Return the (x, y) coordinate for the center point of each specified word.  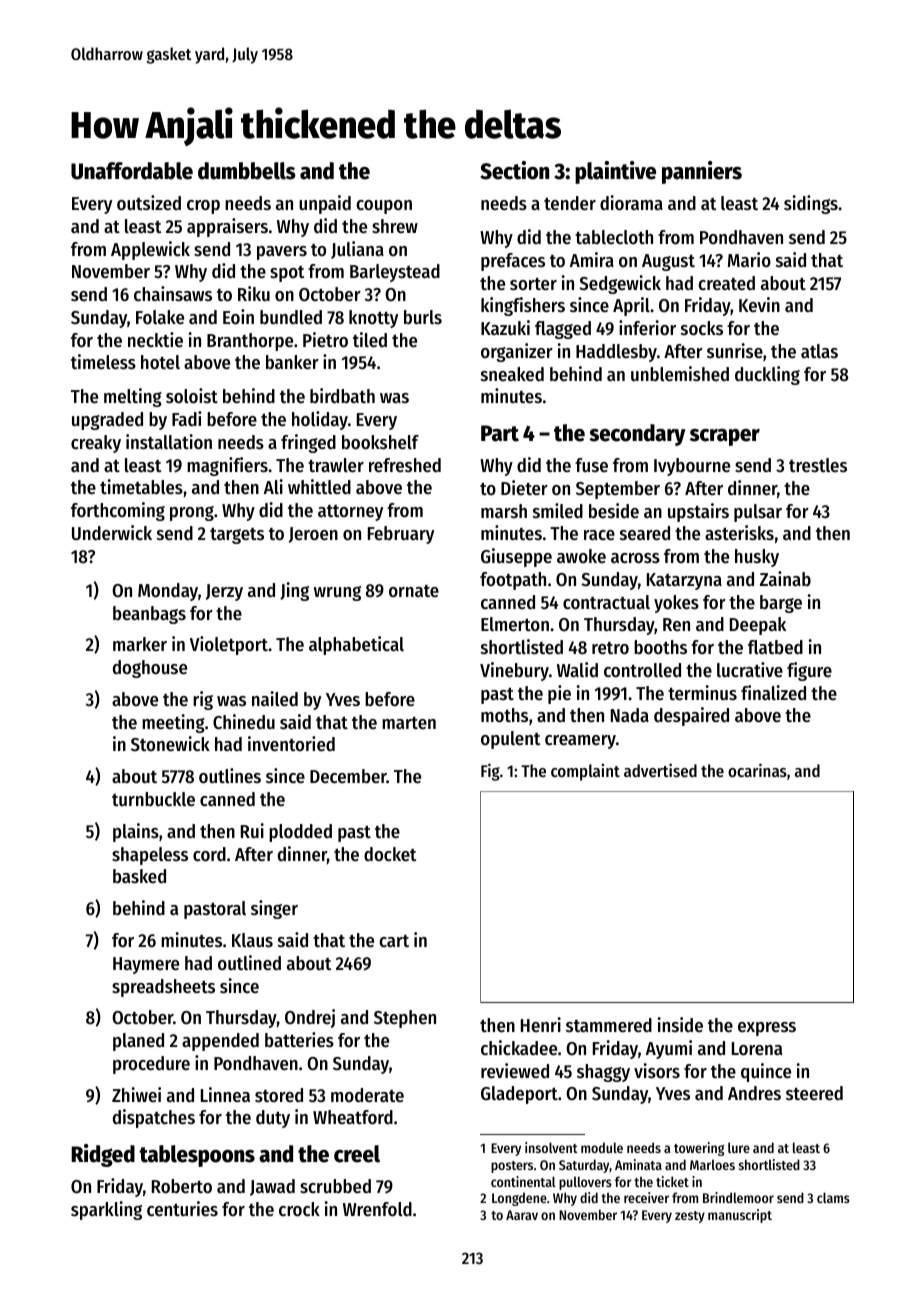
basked (139, 876)
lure (739, 1147)
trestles (818, 465)
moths (504, 715)
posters (512, 1167)
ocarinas (757, 770)
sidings (811, 204)
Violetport (229, 645)
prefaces (513, 262)
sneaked (512, 374)
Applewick (150, 250)
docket (390, 854)
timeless (103, 362)
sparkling (106, 1210)
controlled (642, 670)
